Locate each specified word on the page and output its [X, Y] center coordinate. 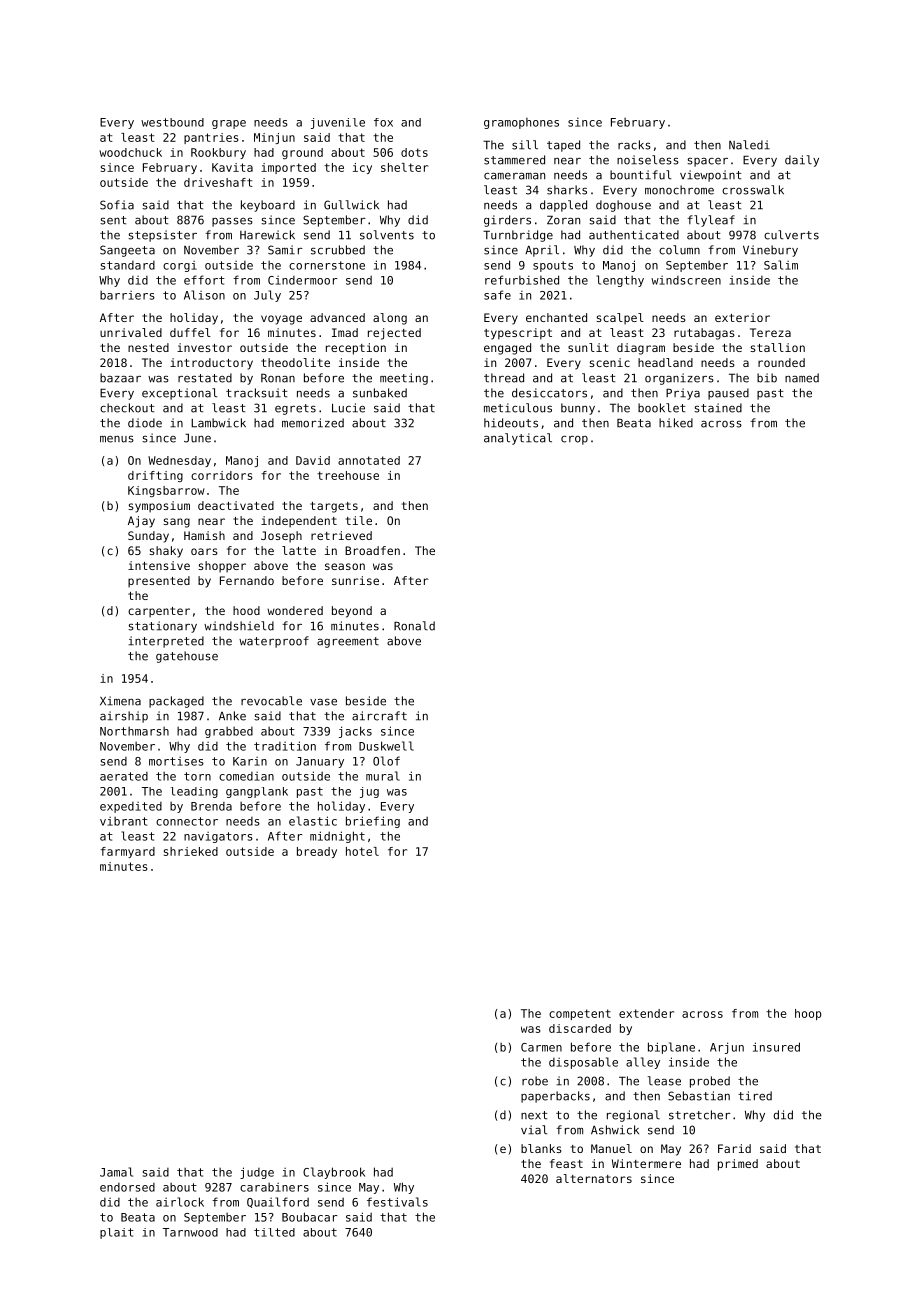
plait [117, 1233]
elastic [313, 821]
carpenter [159, 612]
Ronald [414, 626]
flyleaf [711, 221]
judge [257, 1173]
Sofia [117, 205]
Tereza [770, 332]
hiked [676, 423]
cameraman [514, 176]
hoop [808, 1014]
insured [776, 1047]
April [542, 251]
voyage [281, 320]
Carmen [541, 1047]
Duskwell [386, 746]
